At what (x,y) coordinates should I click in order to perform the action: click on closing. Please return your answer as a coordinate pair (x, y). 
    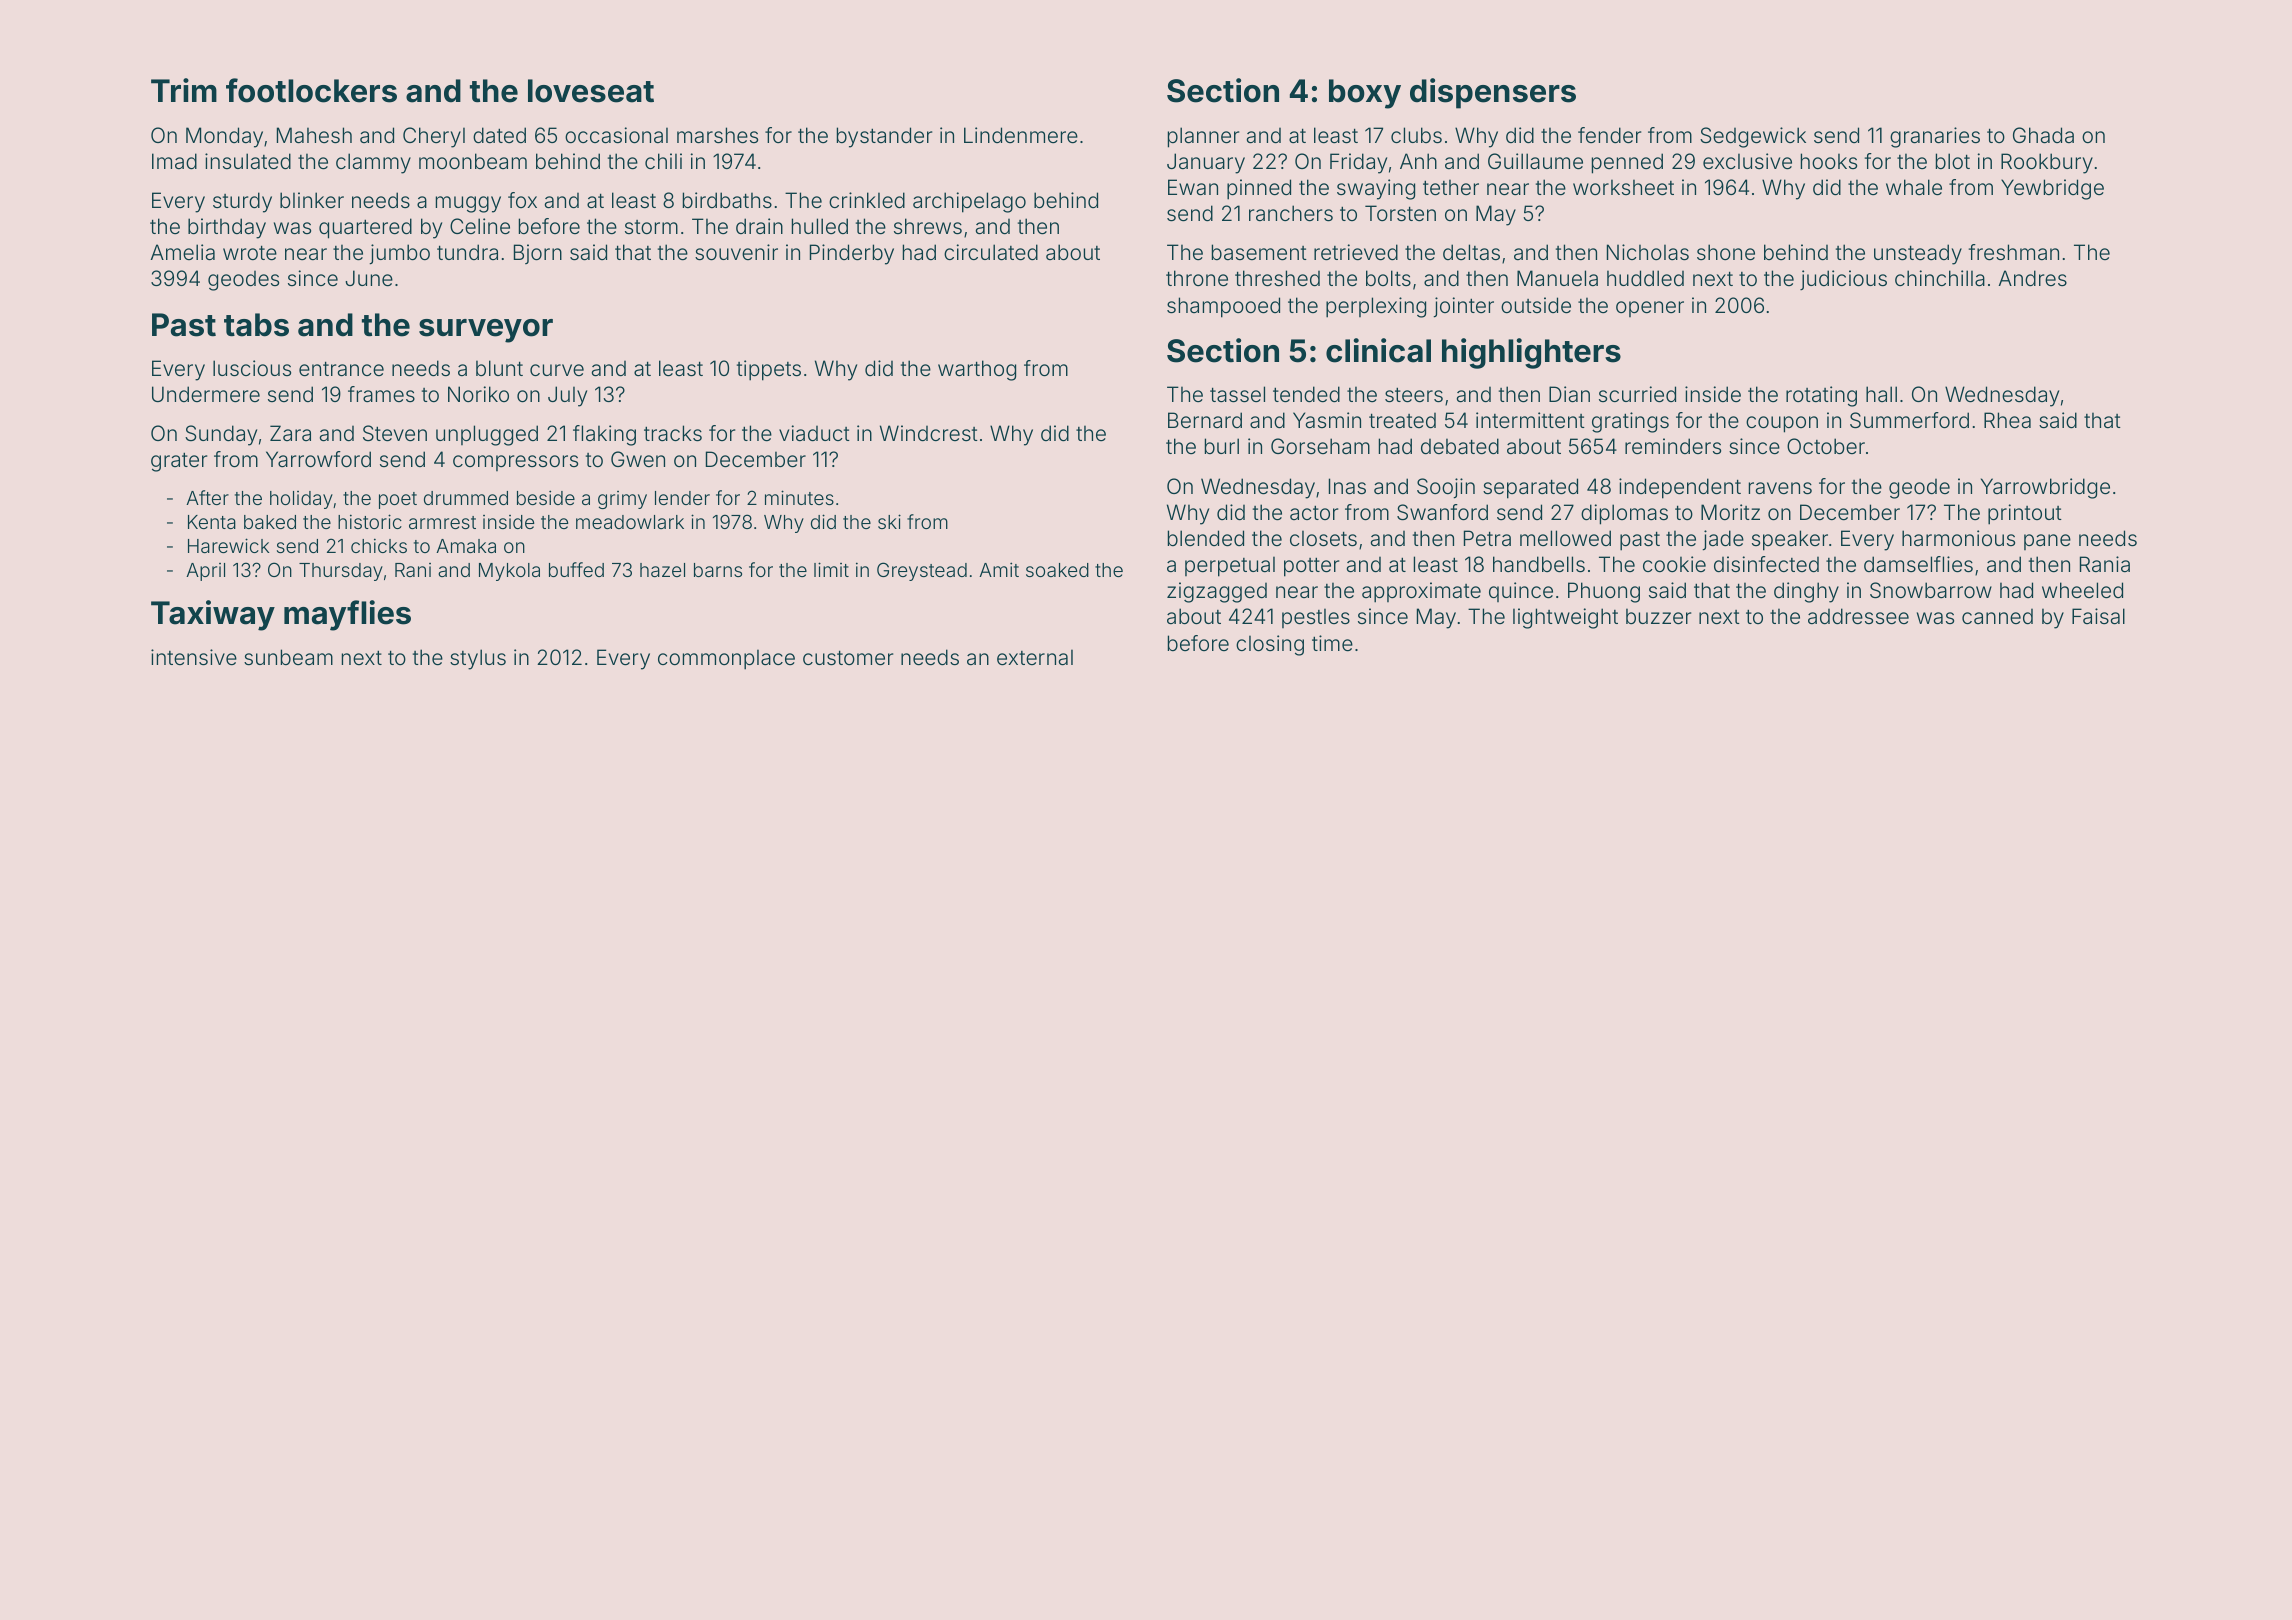
    Looking at the image, I should click on (1270, 645).
